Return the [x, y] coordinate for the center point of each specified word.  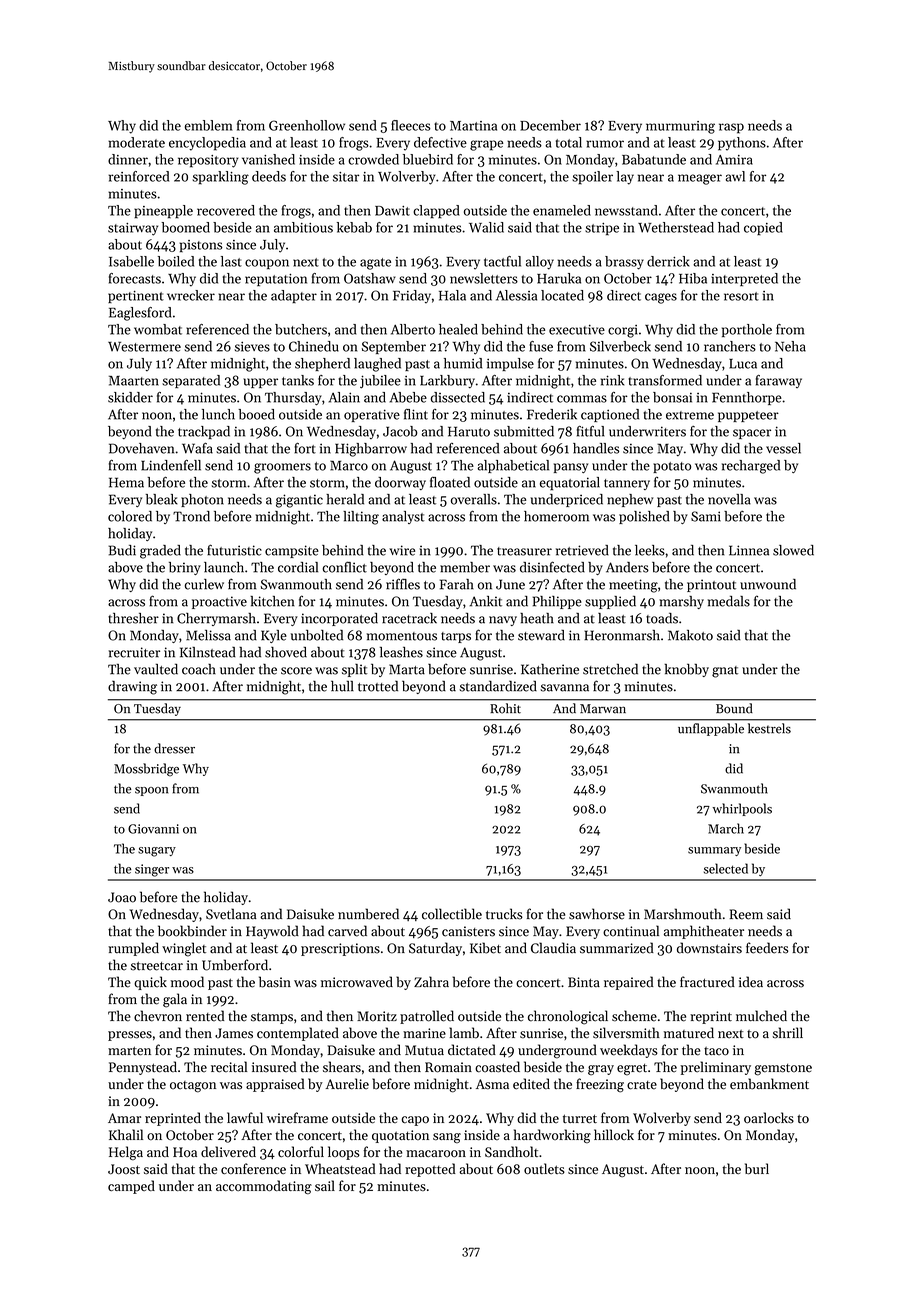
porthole [747, 330]
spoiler [592, 177]
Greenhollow [307, 125]
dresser [174, 748]
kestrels [769, 728]
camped [131, 1187]
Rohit [505, 708]
